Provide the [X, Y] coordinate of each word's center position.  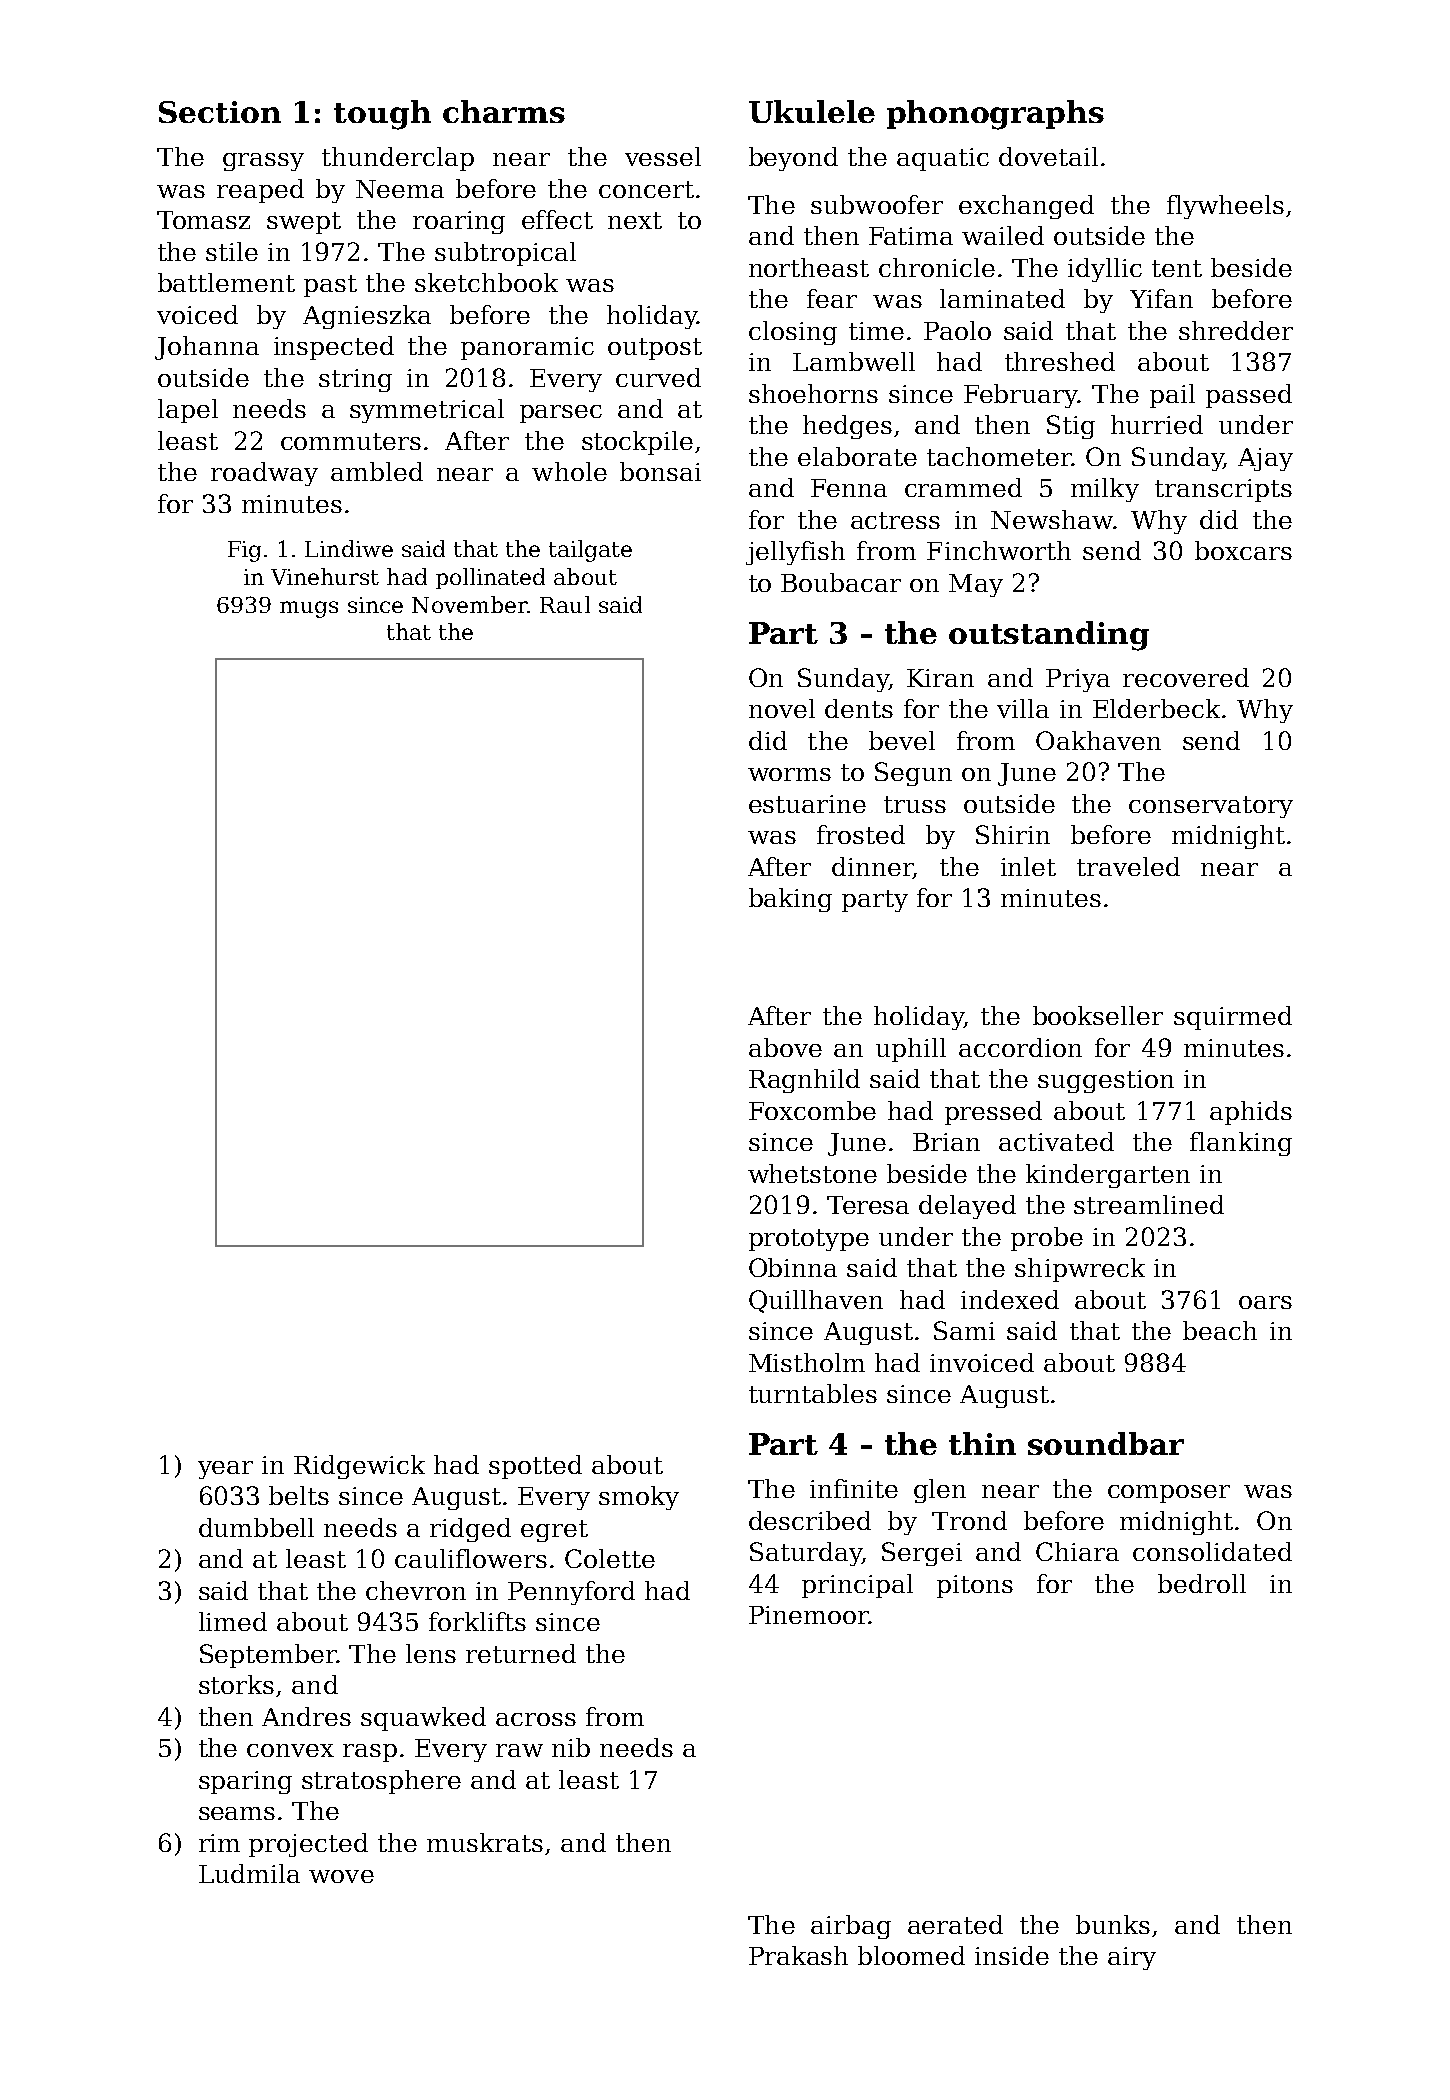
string [355, 380]
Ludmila [249, 1873]
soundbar [1106, 1443]
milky [1105, 490]
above [785, 1047]
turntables [813, 1393]
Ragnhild [804, 1081]
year [225, 1470]
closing [793, 333]
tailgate [590, 551]
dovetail [1048, 156]
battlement [226, 282]
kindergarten [1108, 1176]
